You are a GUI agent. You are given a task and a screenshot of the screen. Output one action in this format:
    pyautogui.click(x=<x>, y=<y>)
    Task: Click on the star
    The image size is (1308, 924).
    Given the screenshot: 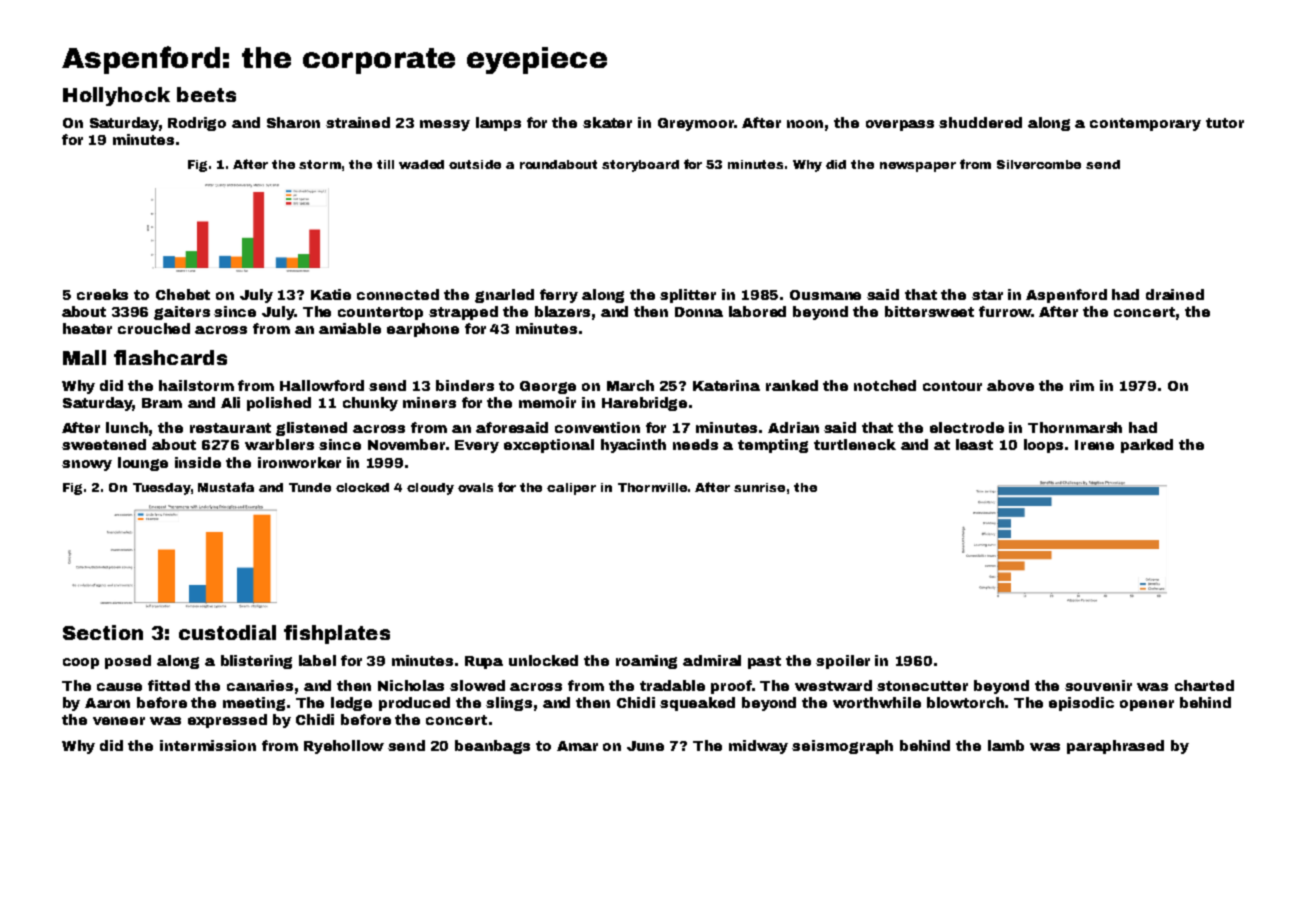 What is the action you would take?
    pyautogui.click(x=987, y=295)
